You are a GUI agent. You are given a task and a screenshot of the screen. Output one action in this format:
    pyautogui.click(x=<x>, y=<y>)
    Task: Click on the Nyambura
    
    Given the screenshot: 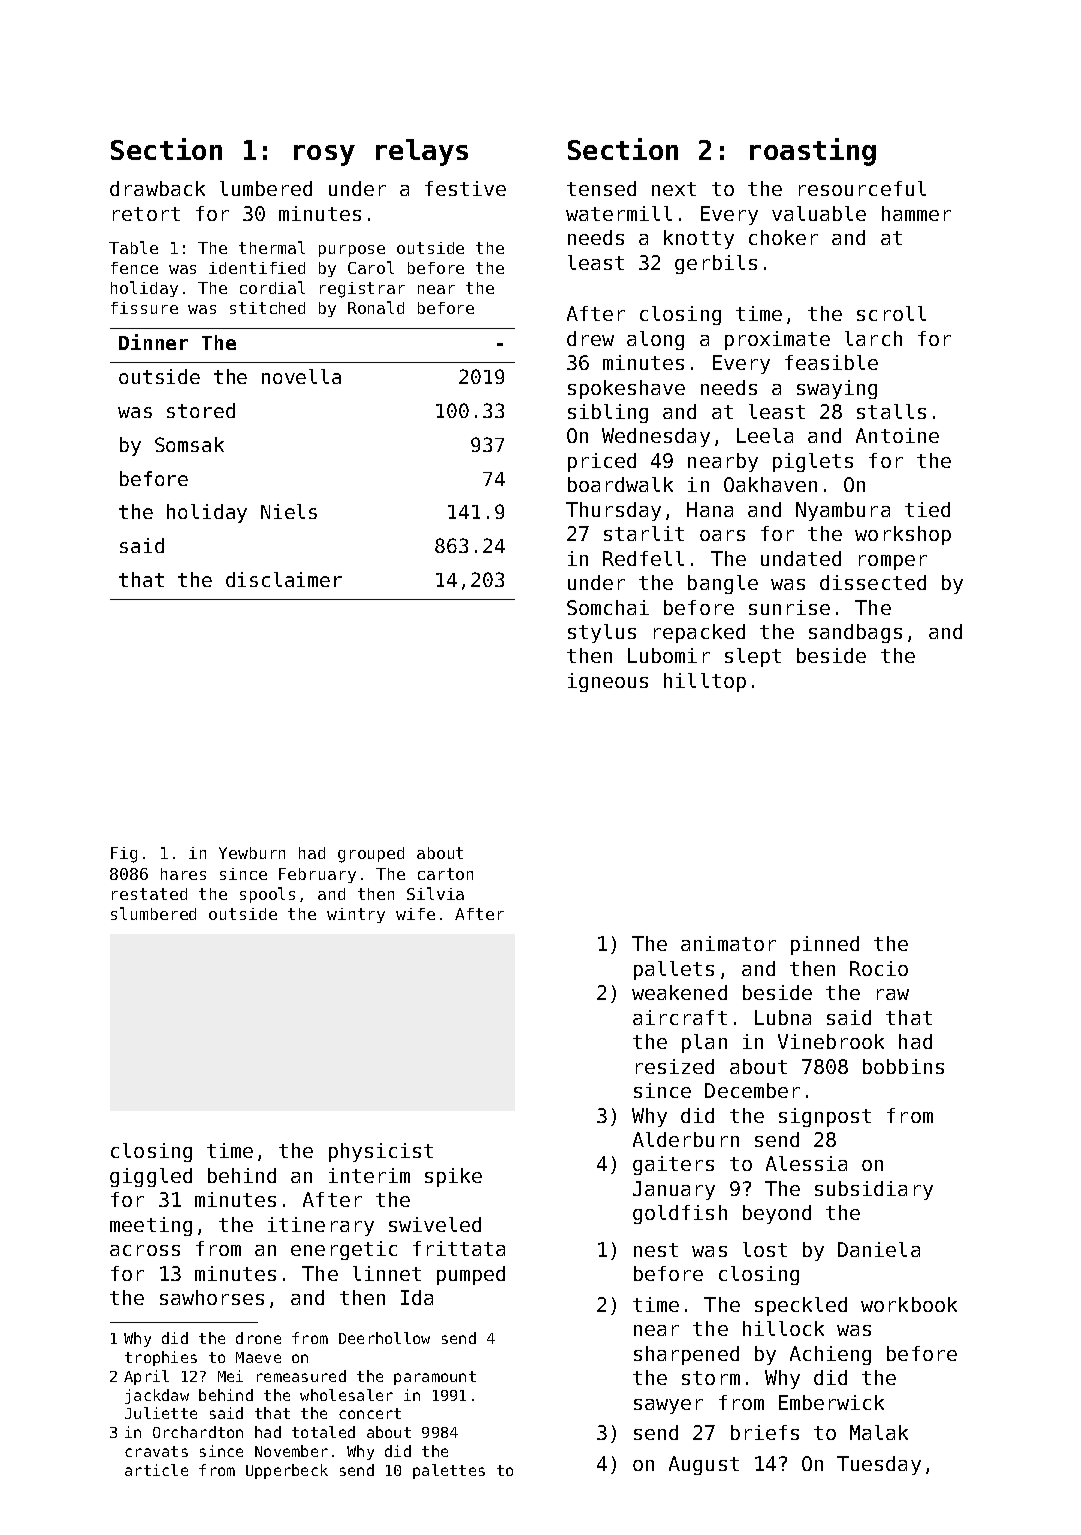 What is the action you would take?
    pyautogui.click(x=843, y=511)
